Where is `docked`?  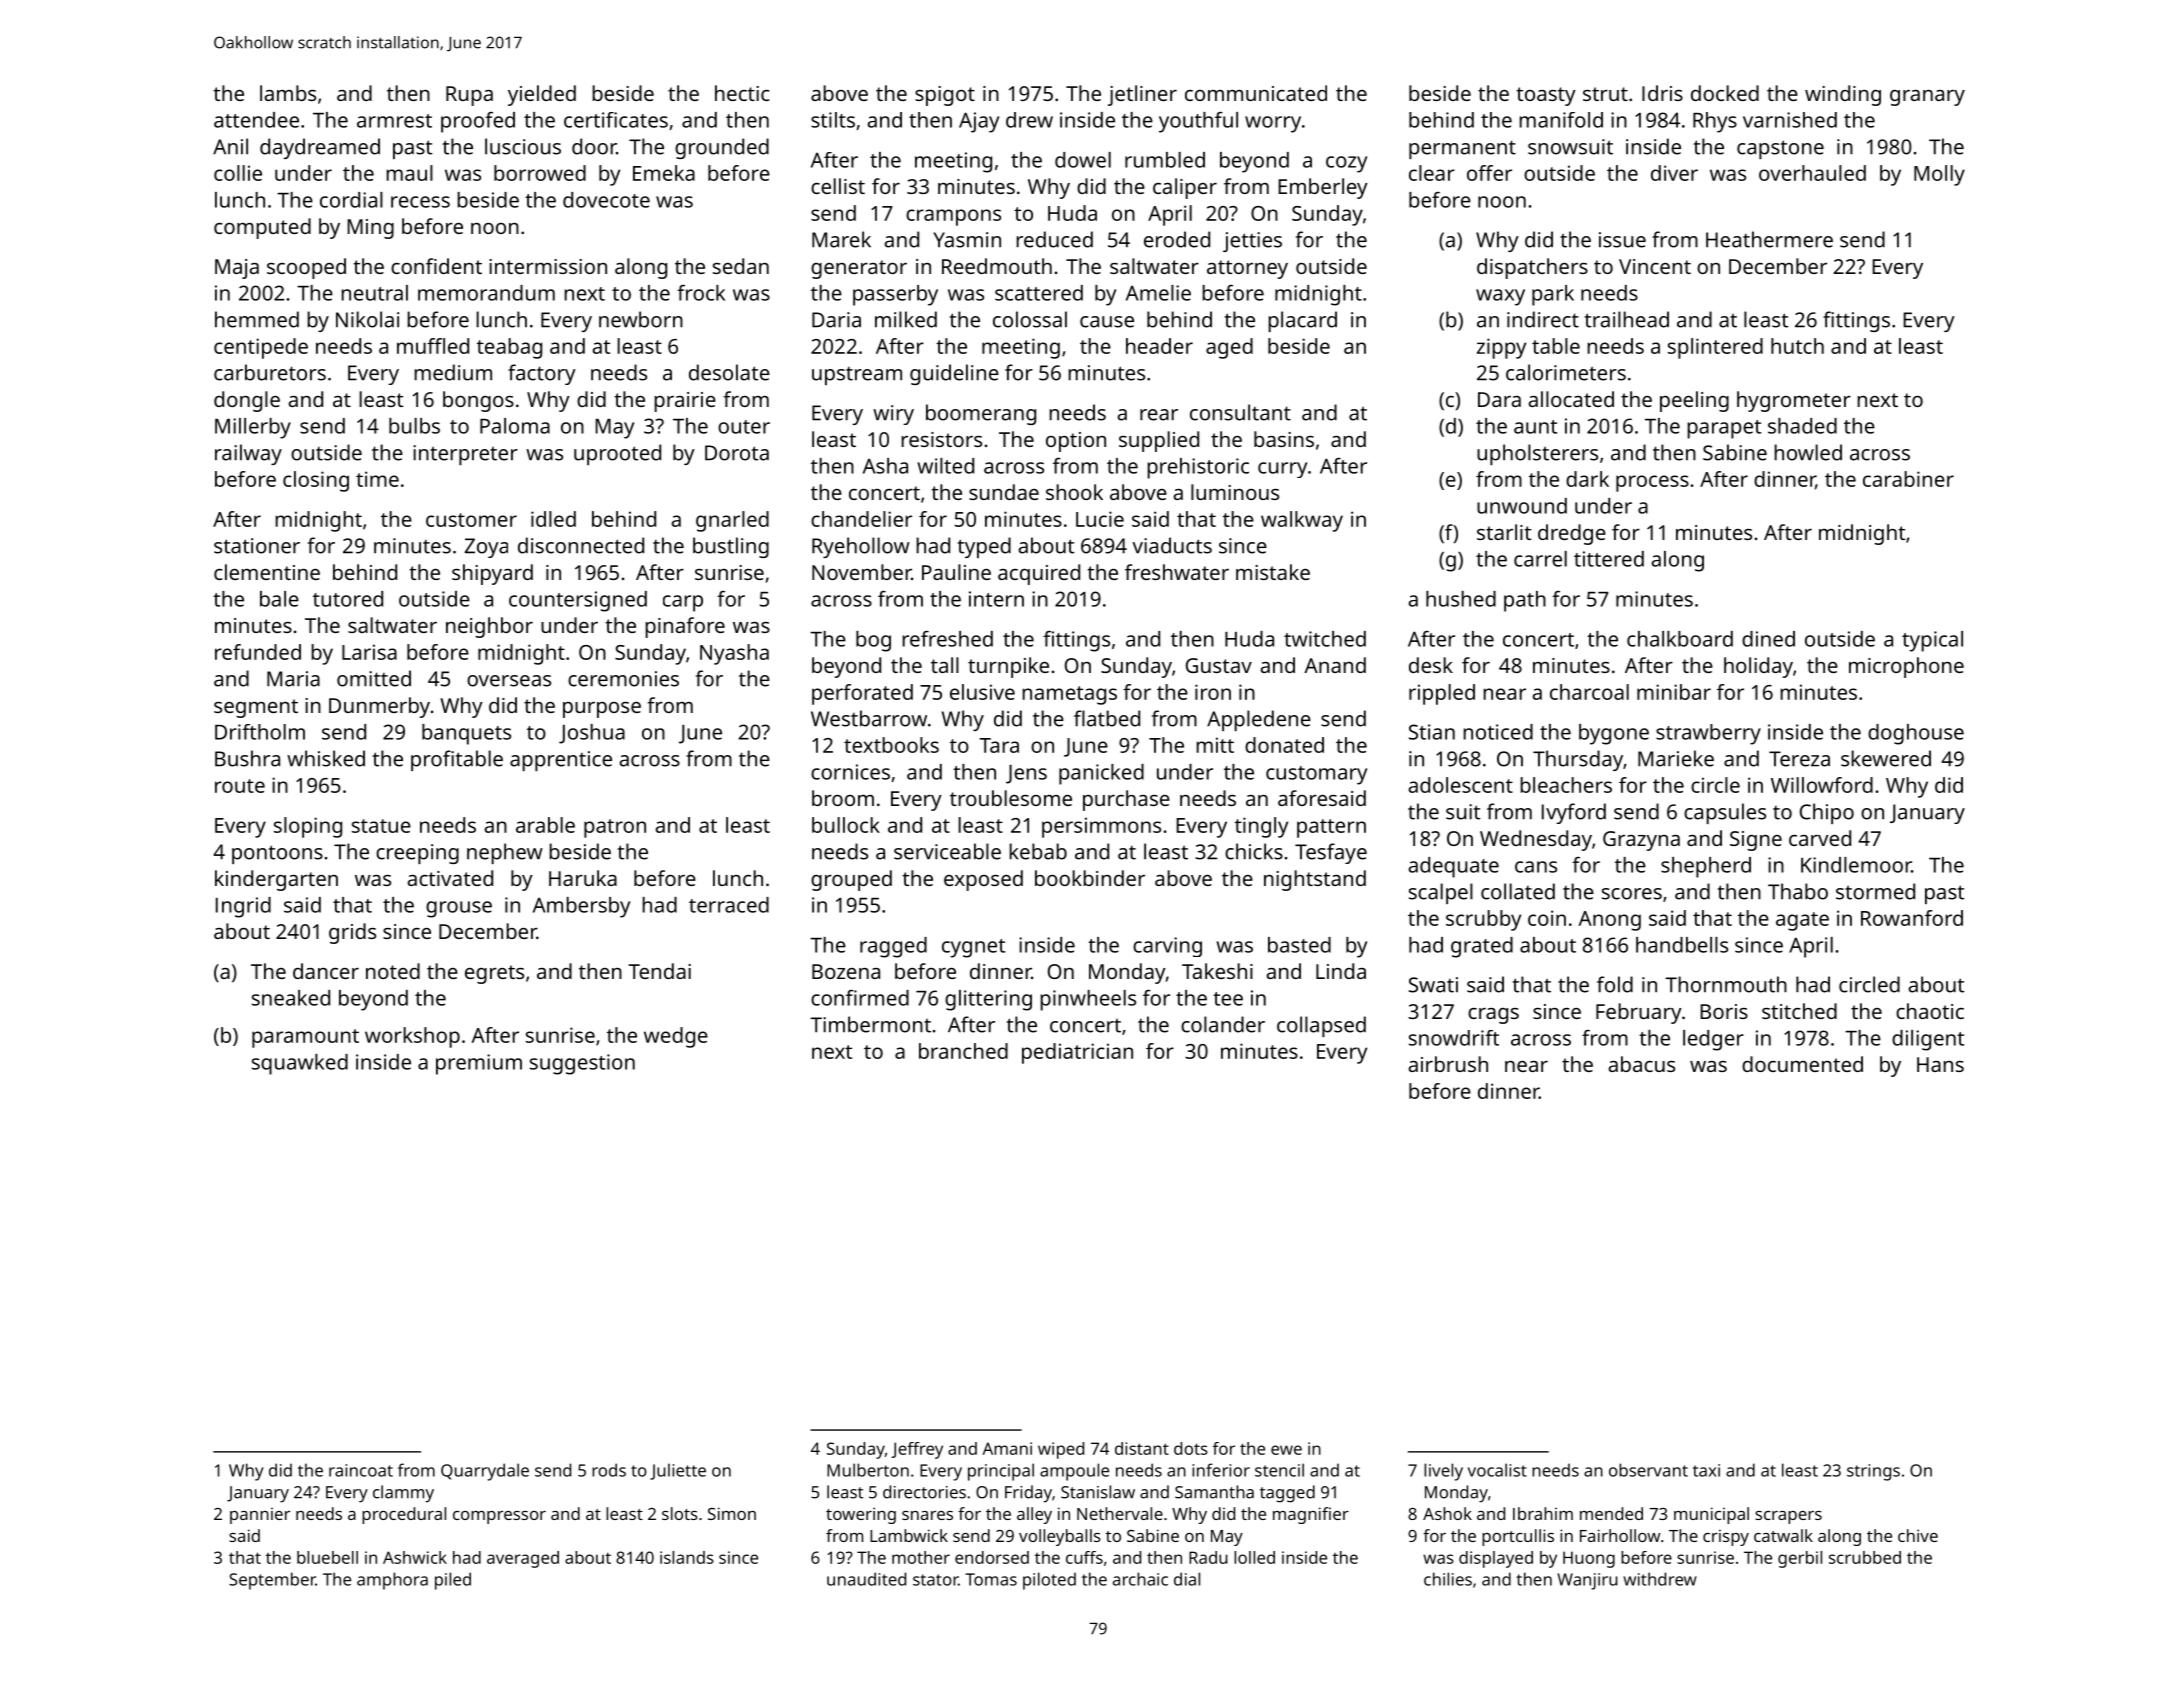
docked is located at coordinates (1725, 93).
